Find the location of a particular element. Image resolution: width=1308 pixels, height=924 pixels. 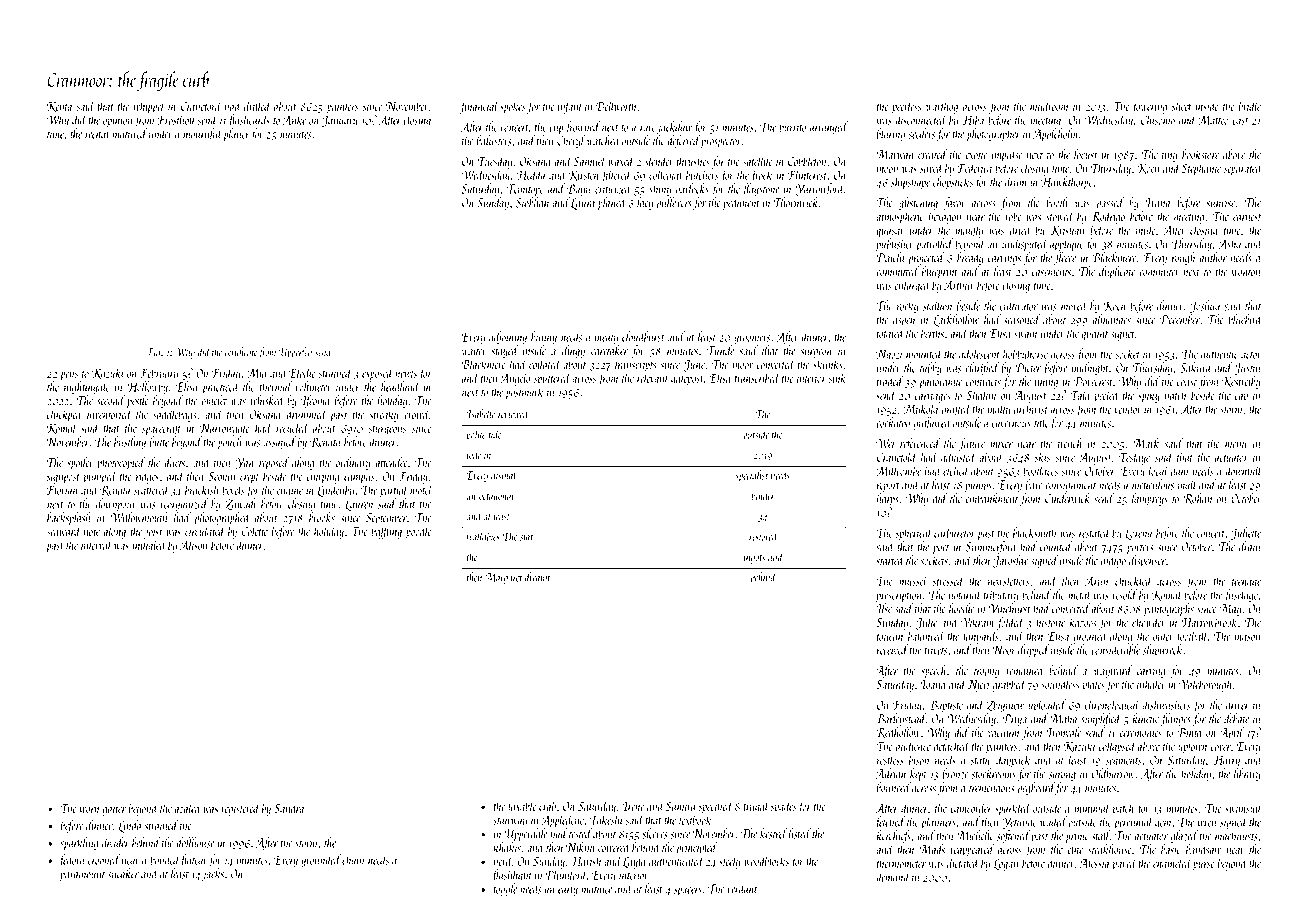

dismal is located at coordinates (504, 475).
